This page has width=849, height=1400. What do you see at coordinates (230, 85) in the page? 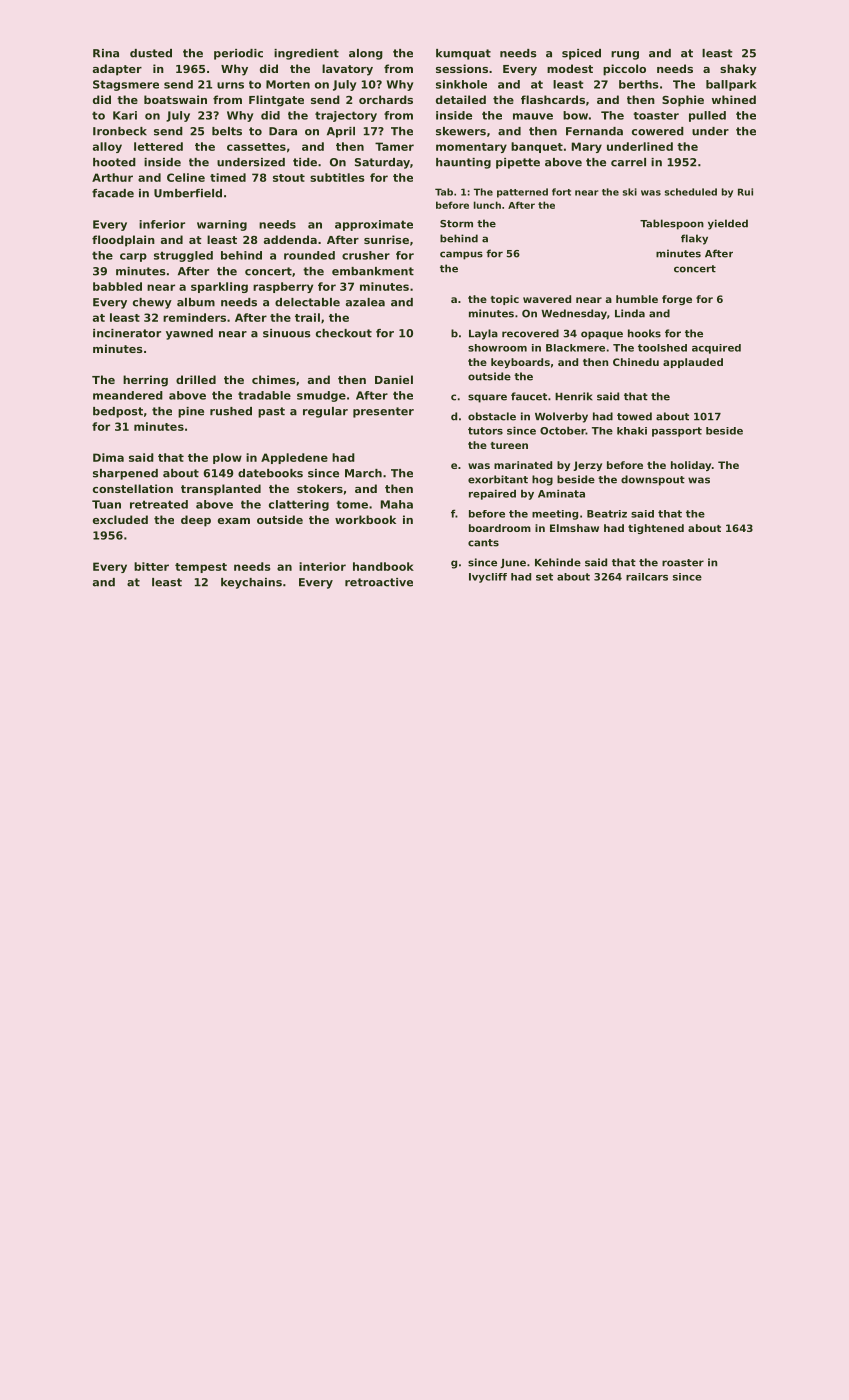
I see `urns` at bounding box center [230, 85].
